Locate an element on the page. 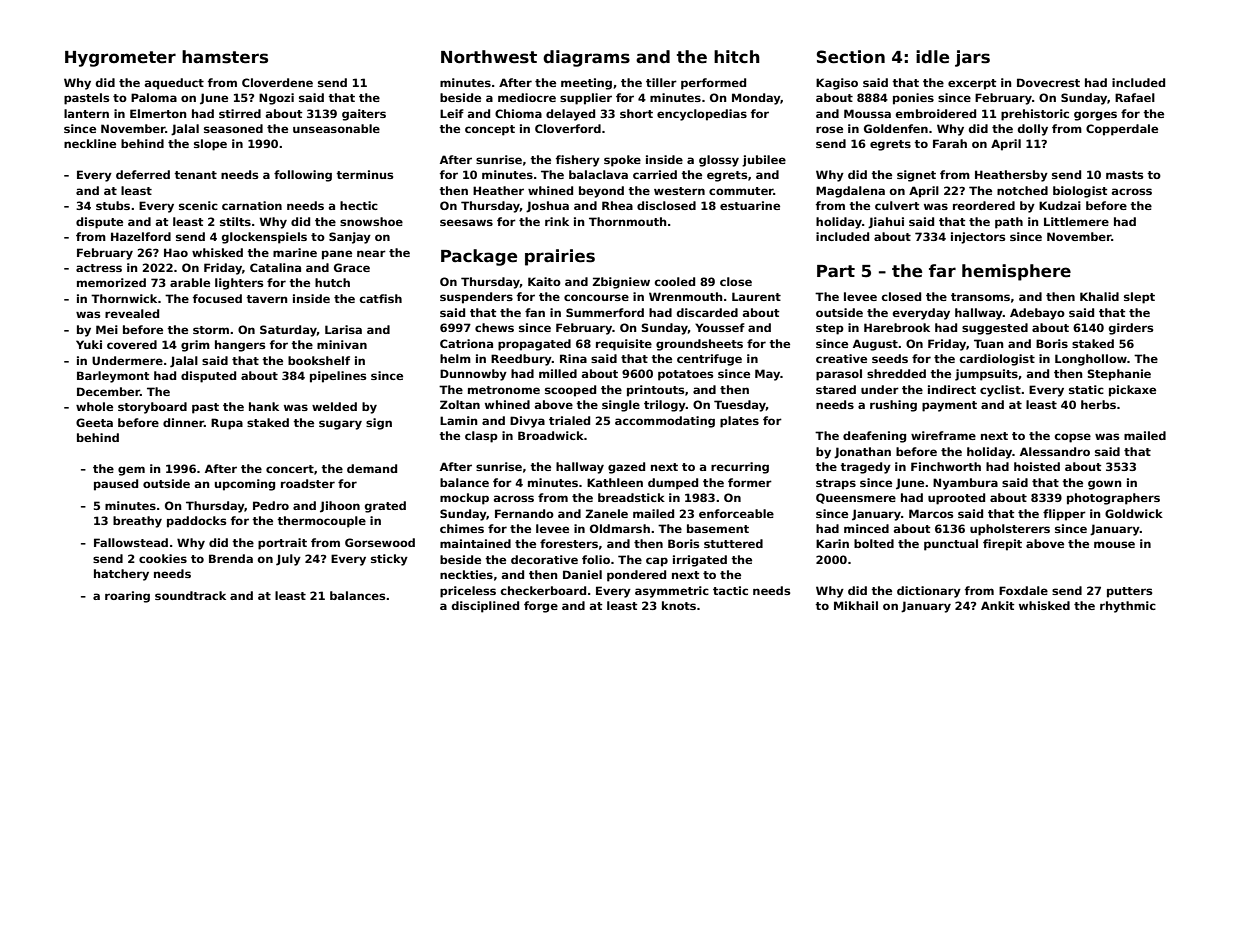 This page has height=952, width=1233. hitch is located at coordinates (737, 57).
